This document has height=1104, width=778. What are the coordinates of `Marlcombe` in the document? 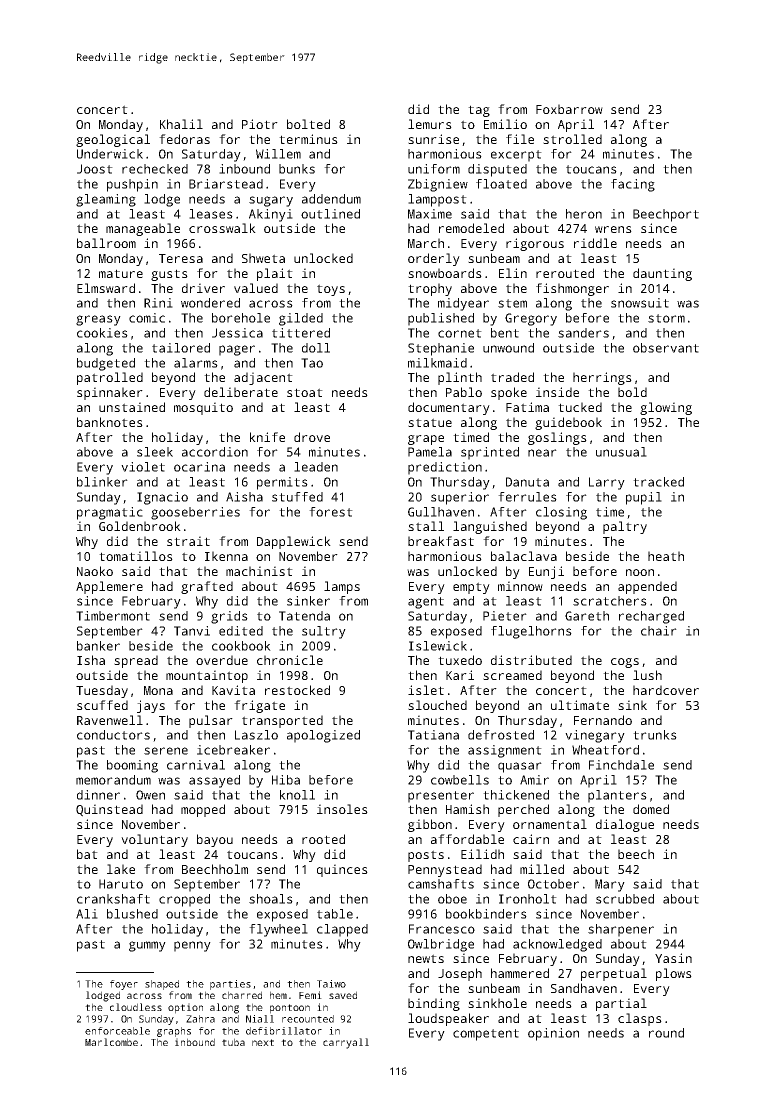 It's located at (111, 1042).
